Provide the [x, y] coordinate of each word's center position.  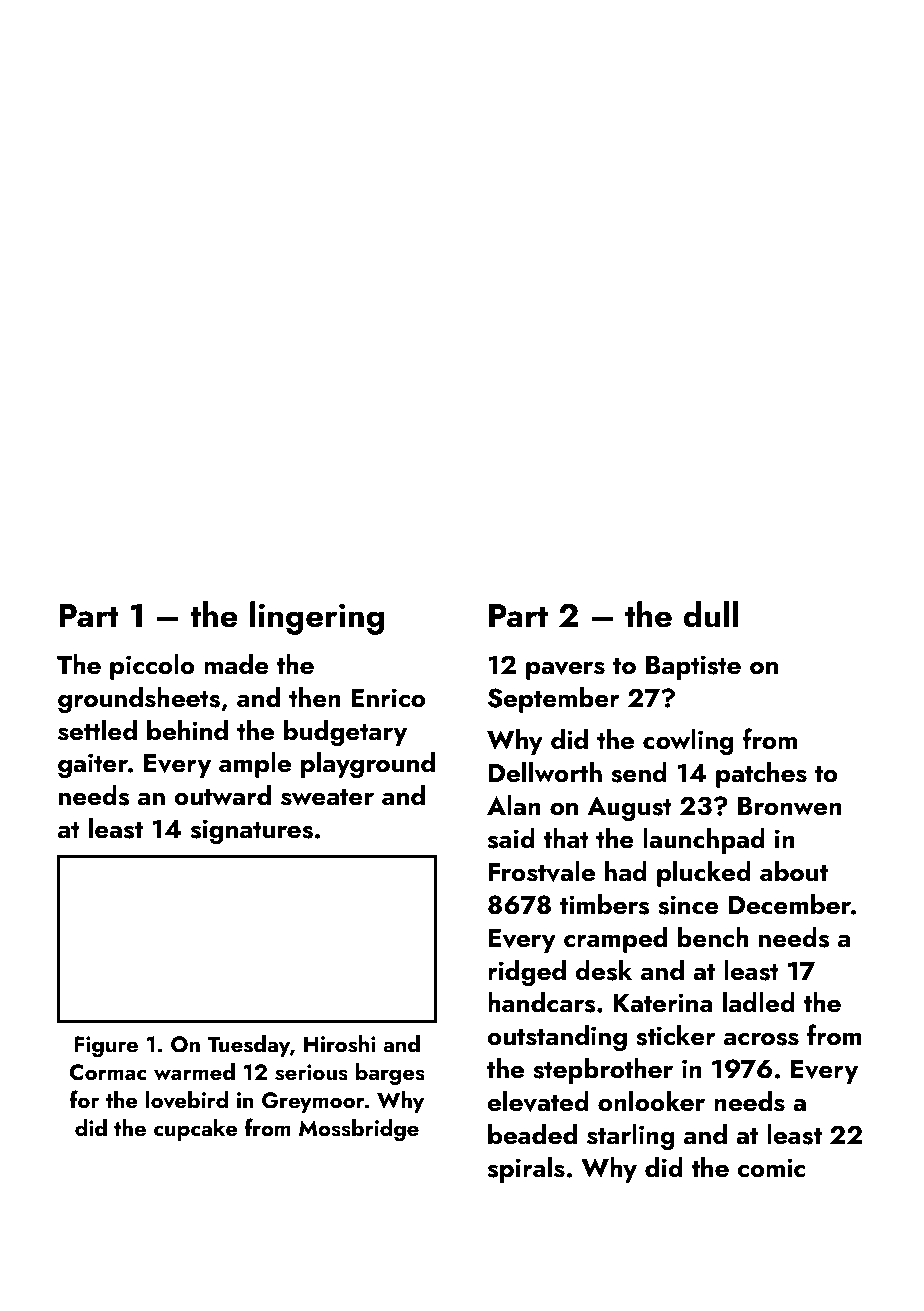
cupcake [196, 1130]
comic [771, 1168]
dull [710, 614]
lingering [317, 618]
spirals [526, 1170]
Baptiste [693, 667]
